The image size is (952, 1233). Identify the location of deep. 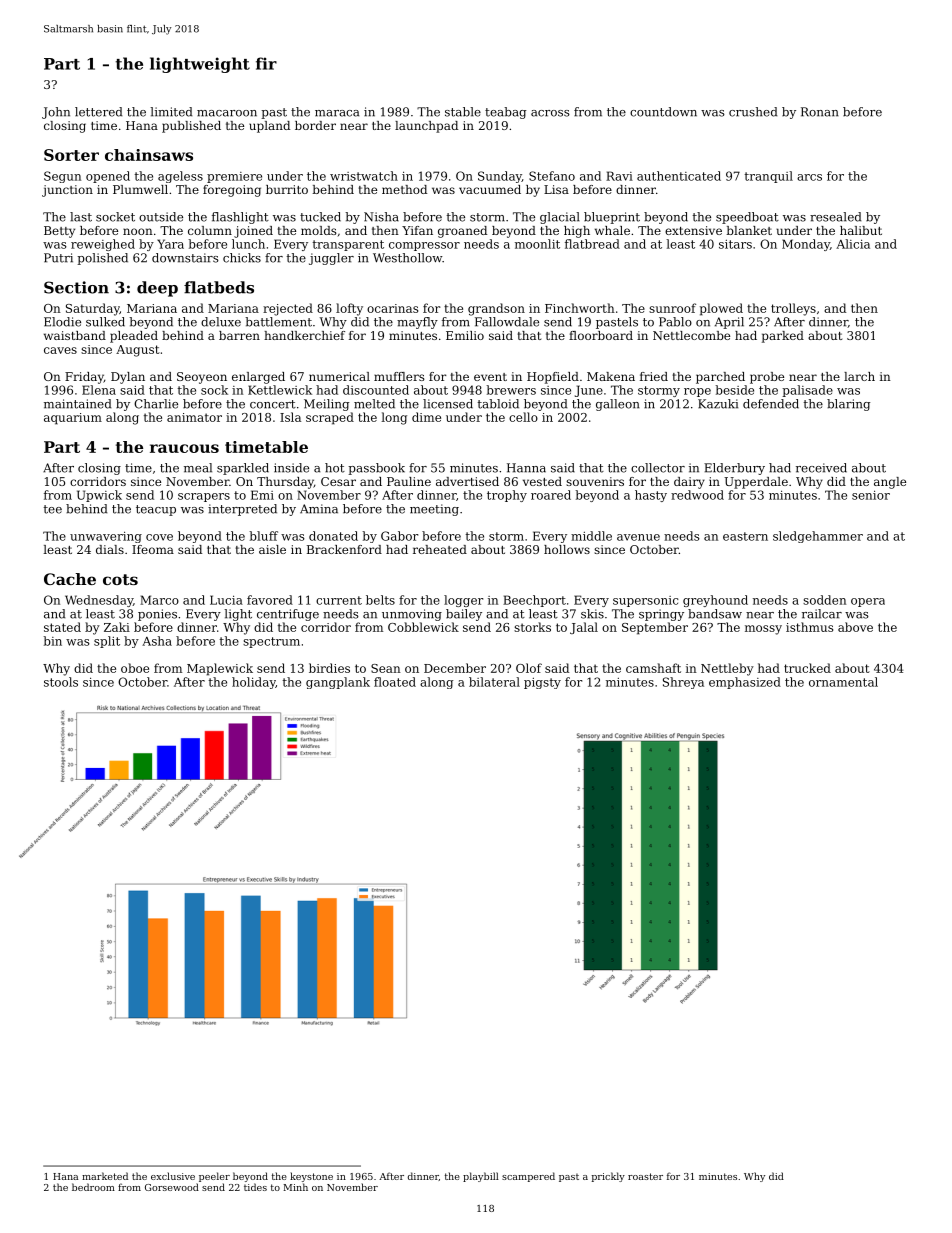
(157, 289).
